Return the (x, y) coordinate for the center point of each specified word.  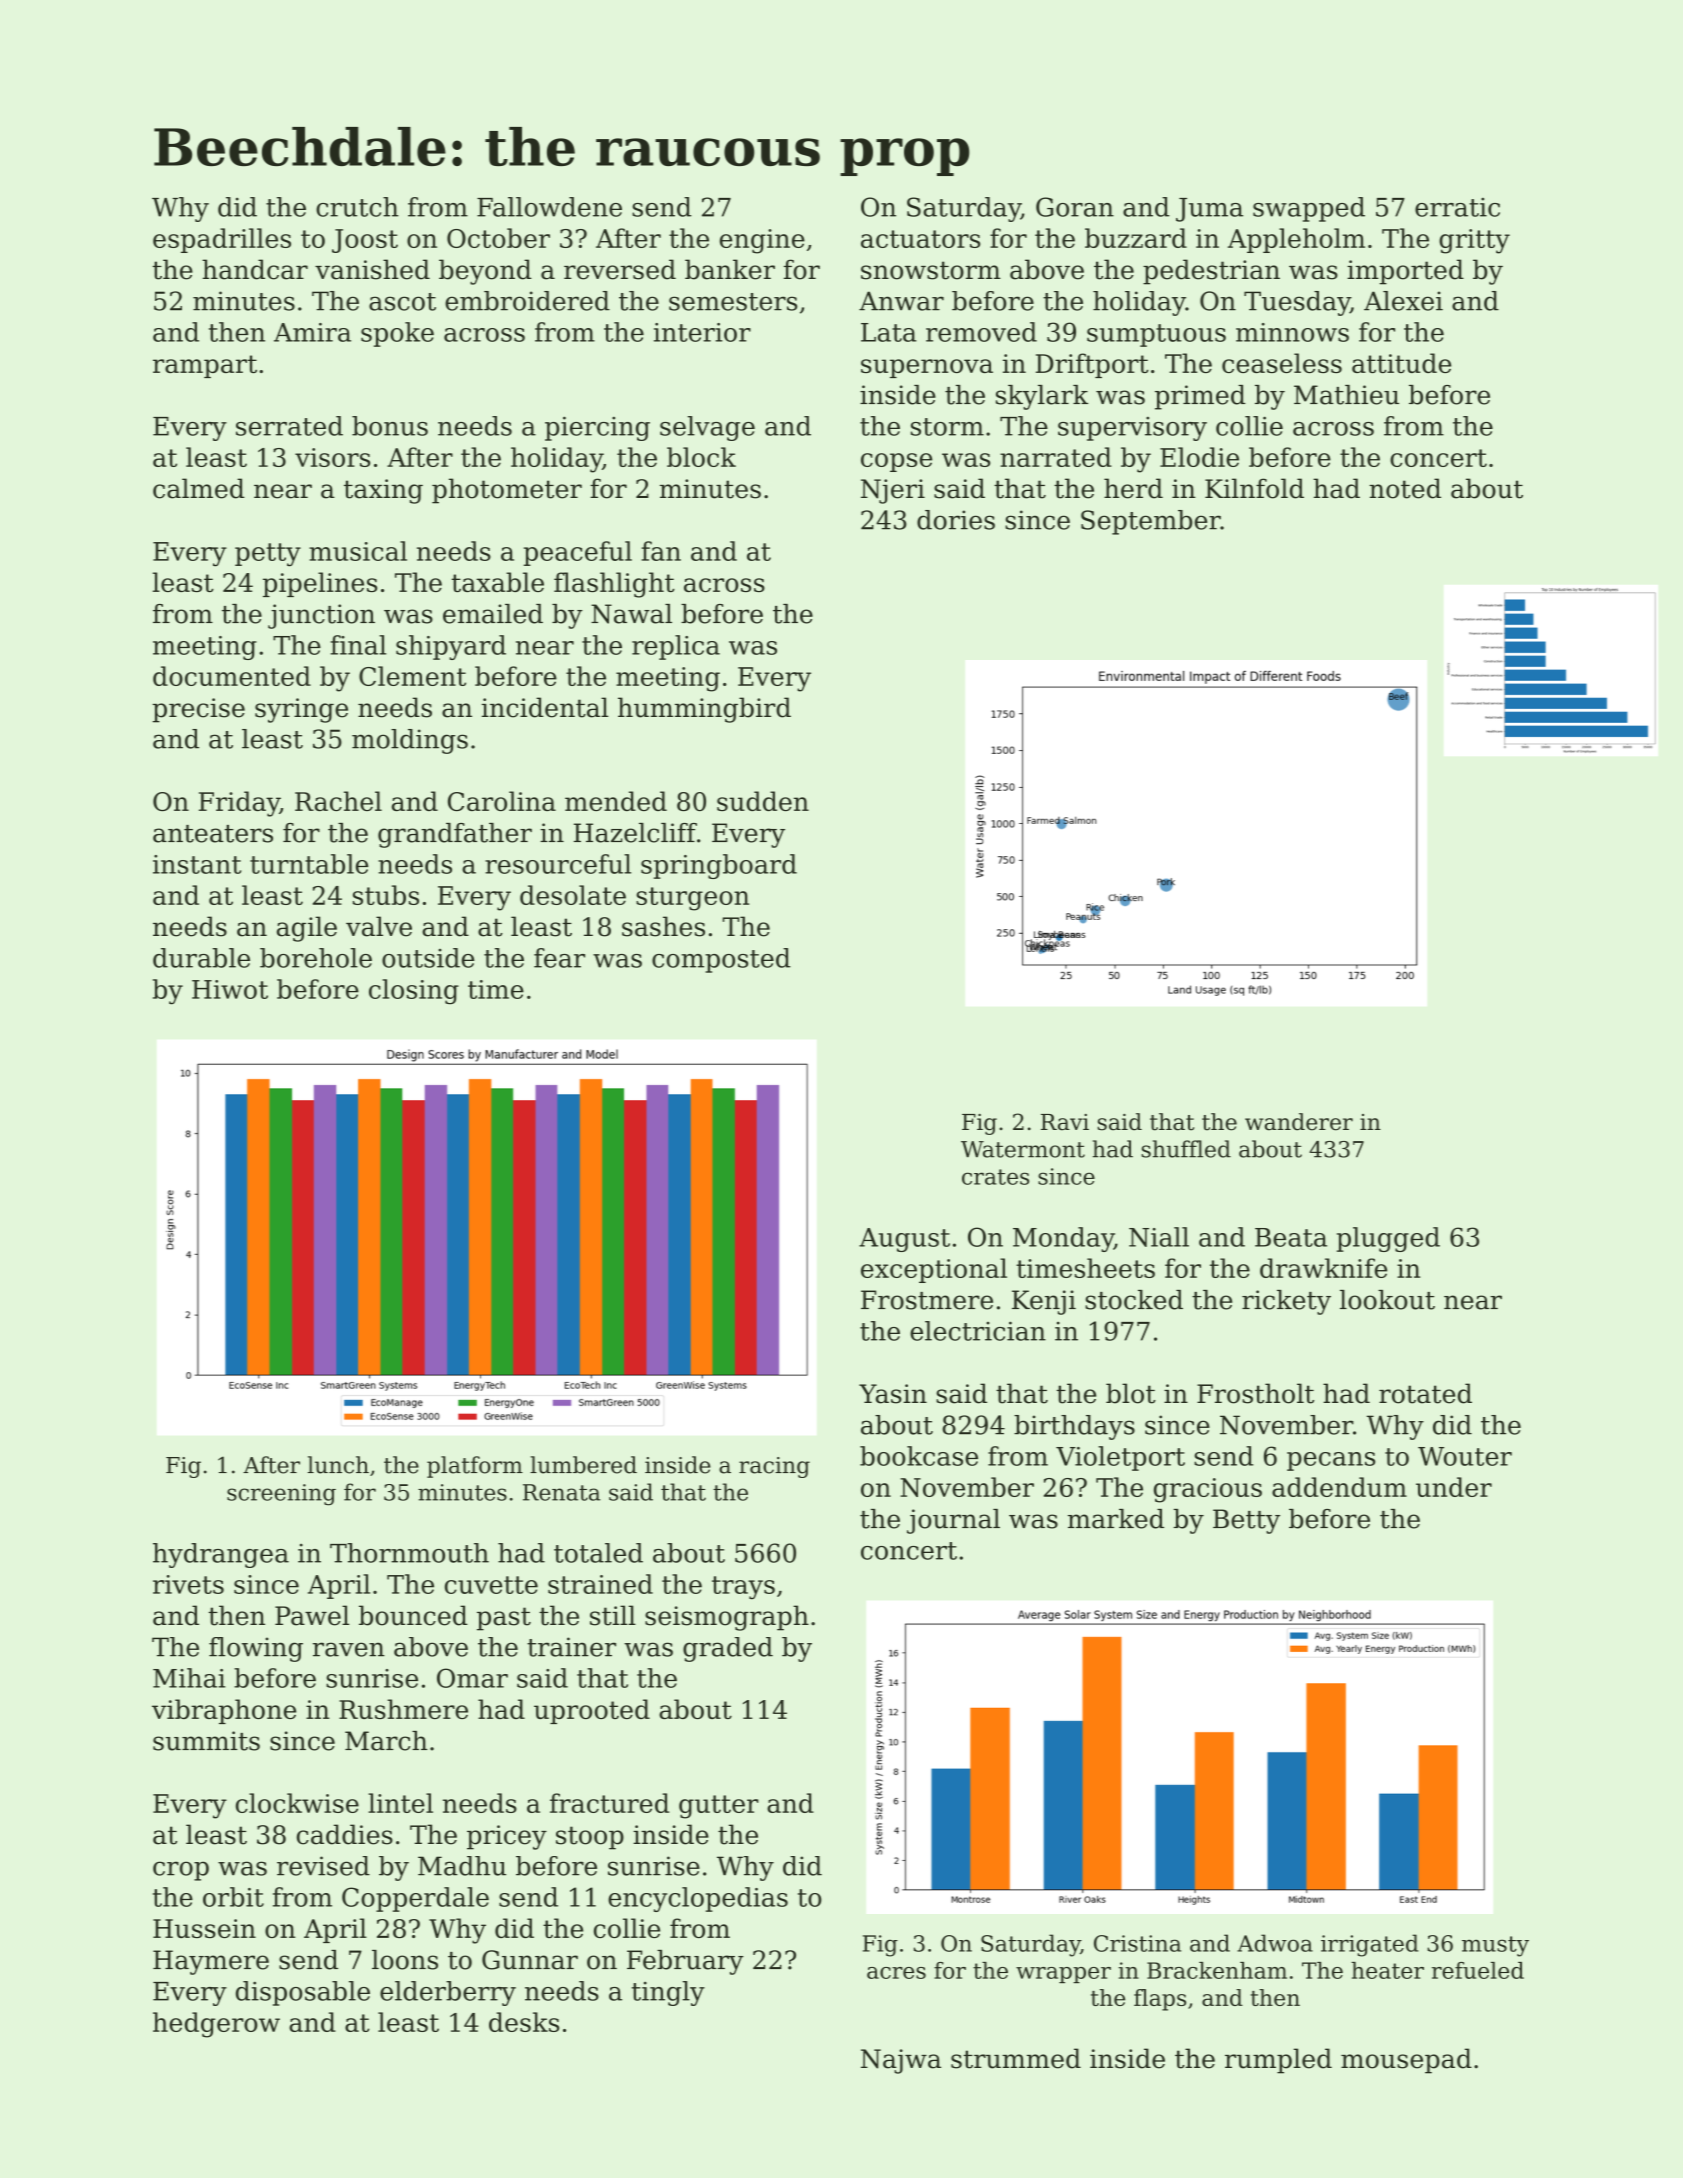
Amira (312, 332)
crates (995, 1177)
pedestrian (1211, 272)
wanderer (1299, 1122)
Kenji (1044, 1302)
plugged (1388, 1239)
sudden (763, 801)
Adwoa (1275, 1943)
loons (405, 1960)
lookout (1387, 1300)
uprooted (592, 1711)
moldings (410, 741)
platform (475, 1467)
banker (730, 269)
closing (414, 992)
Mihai (189, 1678)
